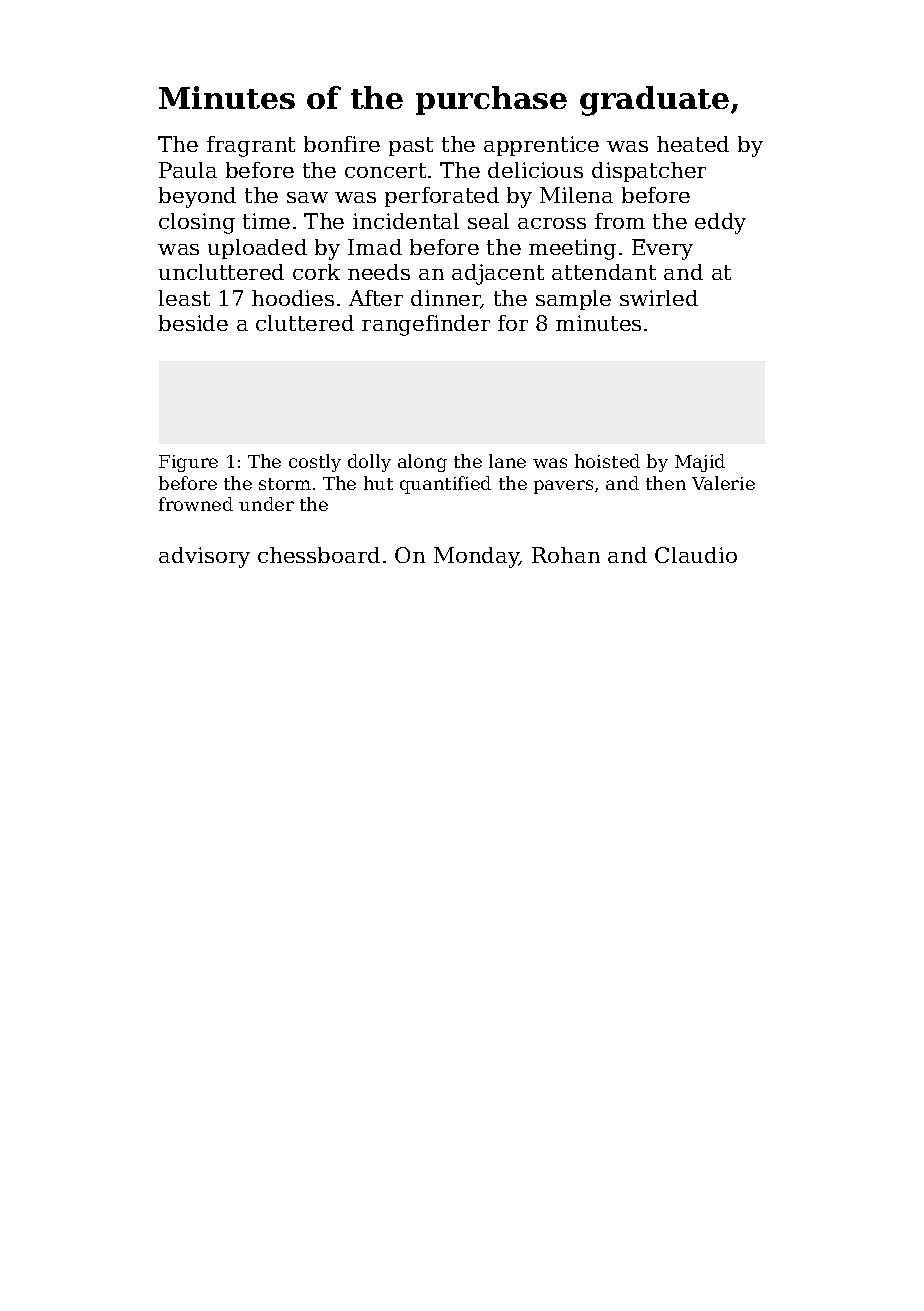 This page has width=924, height=1311. What do you see at coordinates (607, 461) in the page?
I see `hoisted` at bounding box center [607, 461].
